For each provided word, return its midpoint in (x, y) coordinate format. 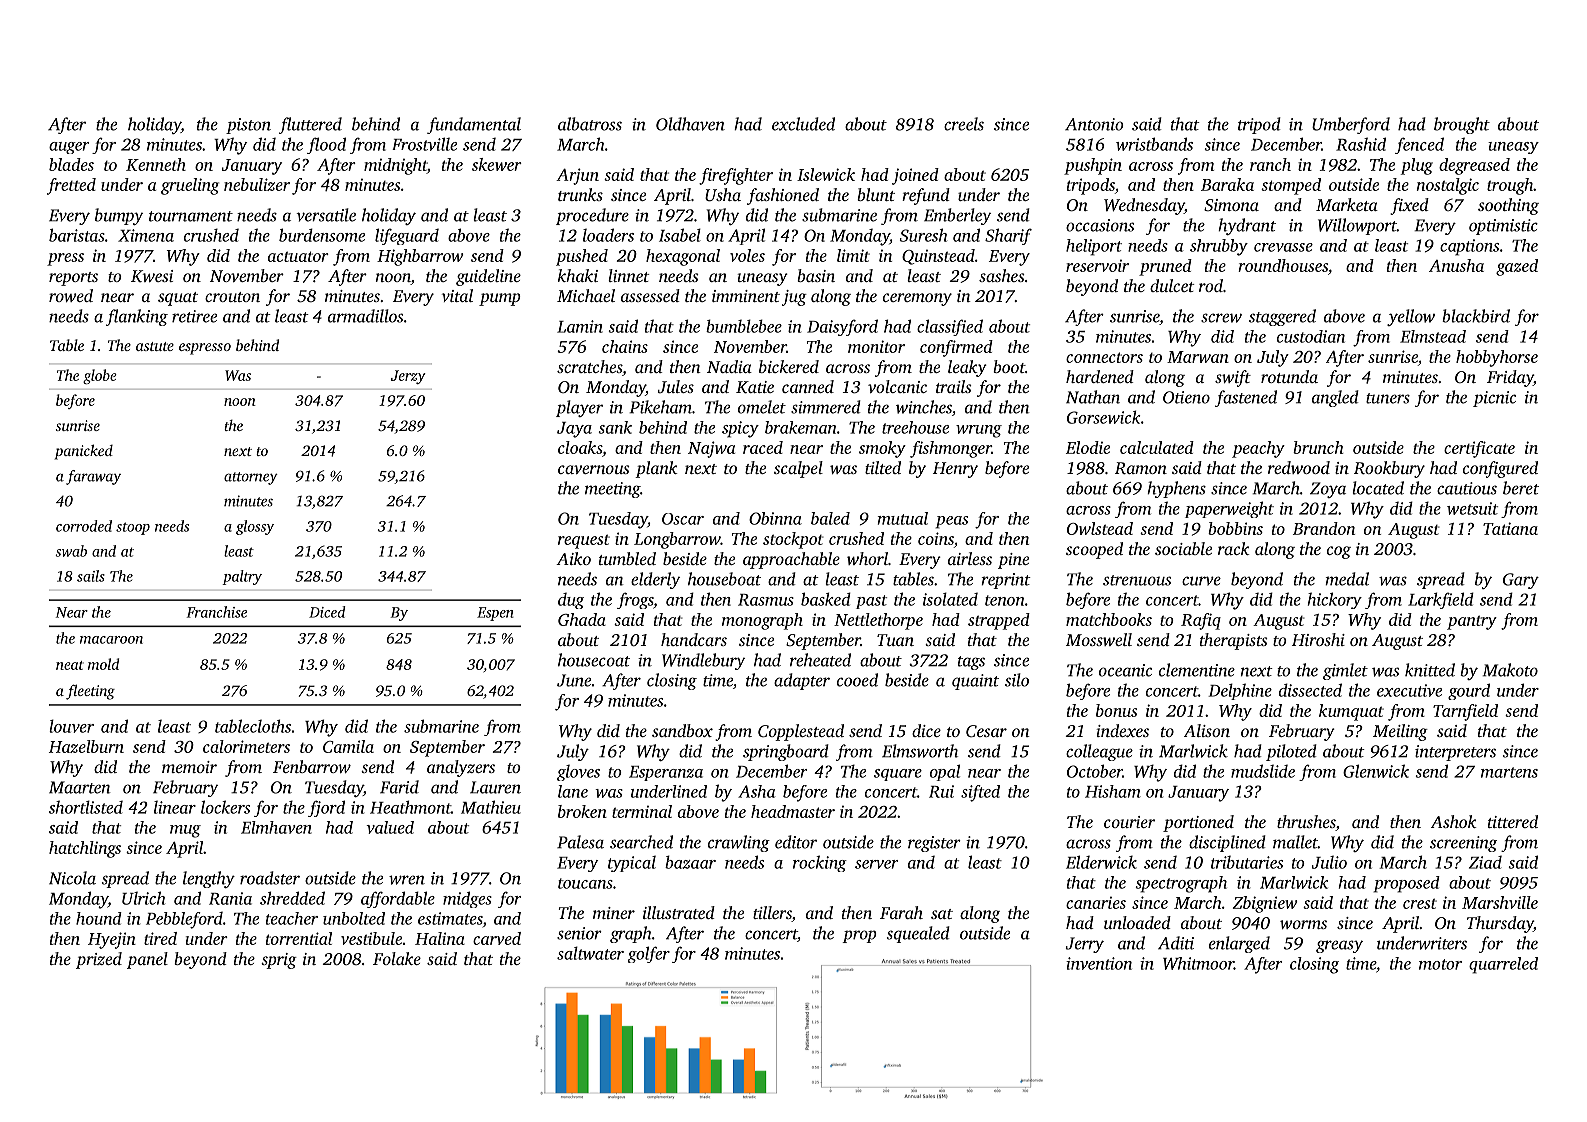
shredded (292, 898)
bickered (789, 366)
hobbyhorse (1497, 358)
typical (632, 864)
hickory (1335, 600)
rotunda (1289, 376)
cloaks (580, 447)
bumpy (119, 216)
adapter (802, 681)
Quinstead (938, 257)
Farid (399, 787)
